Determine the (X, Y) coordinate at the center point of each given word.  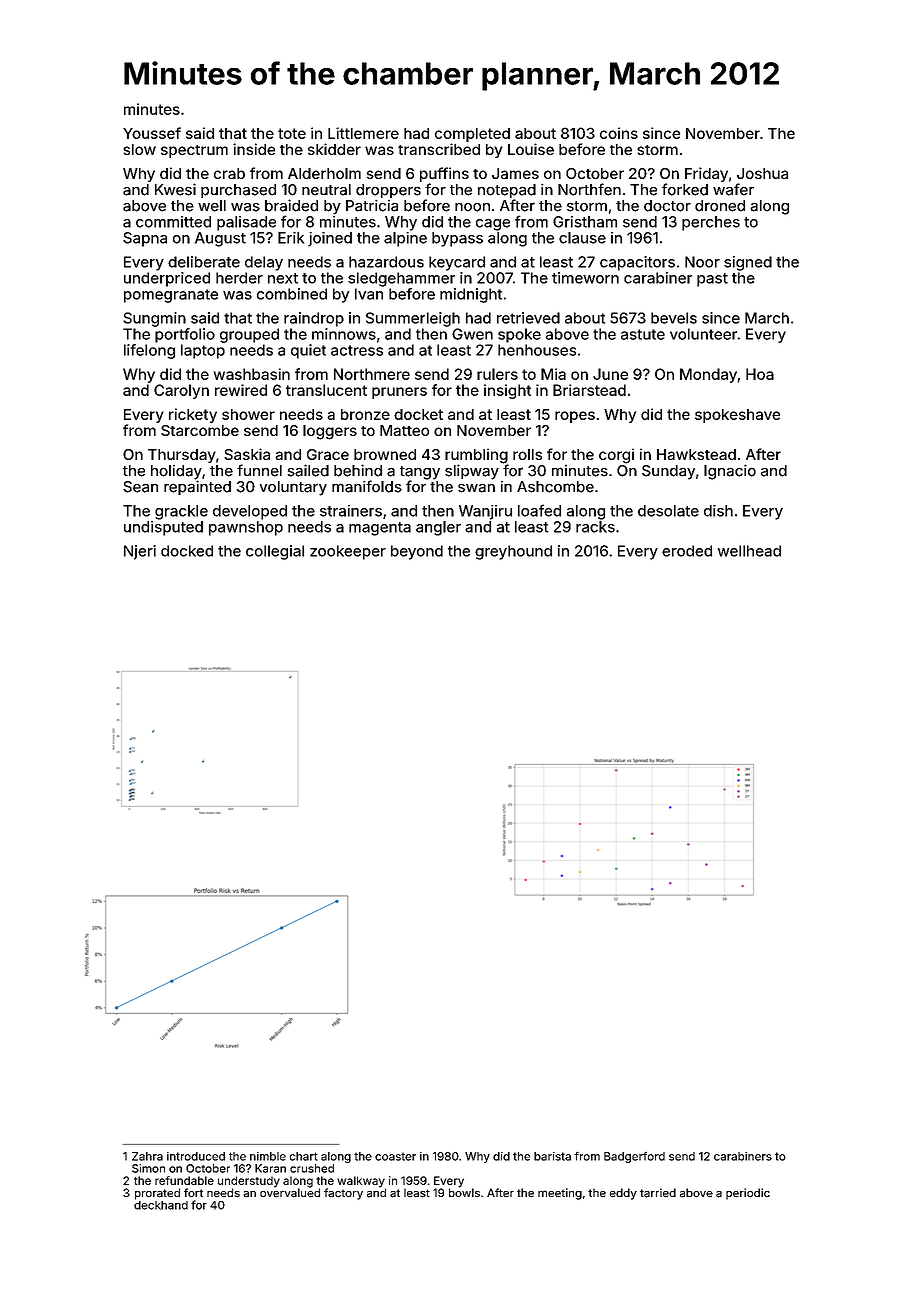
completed (472, 135)
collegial (275, 552)
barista (552, 1156)
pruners (399, 393)
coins (619, 133)
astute (643, 334)
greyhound (513, 552)
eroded (687, 551)
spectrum (194, 151)
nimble (268, 1156)
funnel (259, 470)
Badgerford (634, 1157)
